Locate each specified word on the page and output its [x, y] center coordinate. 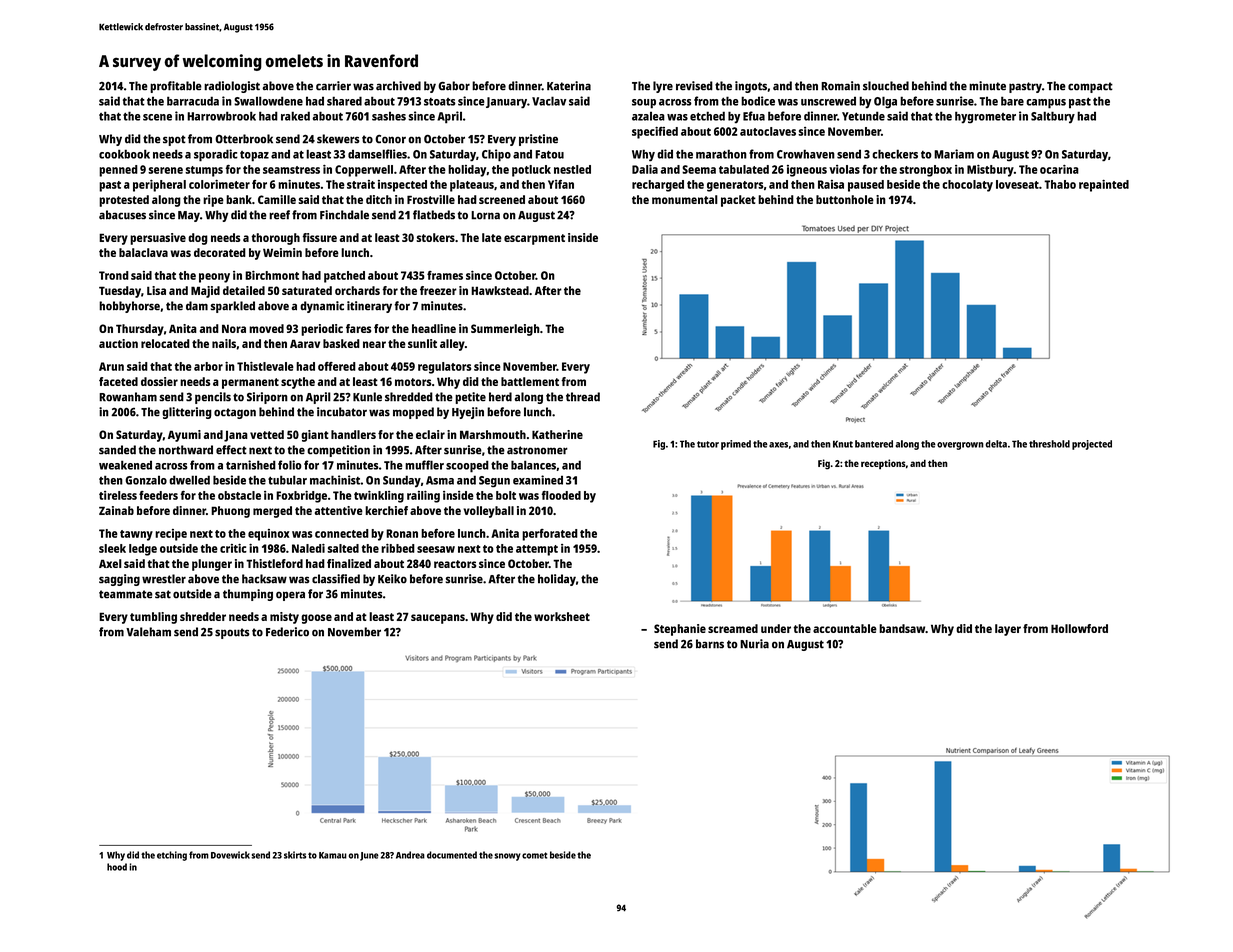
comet [534, 855]
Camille [277, 199]
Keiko [392, 579]
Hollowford [1079, 628]
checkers [895, 154]
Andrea [410, 855]
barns [710, 644]
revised [694, 86]
